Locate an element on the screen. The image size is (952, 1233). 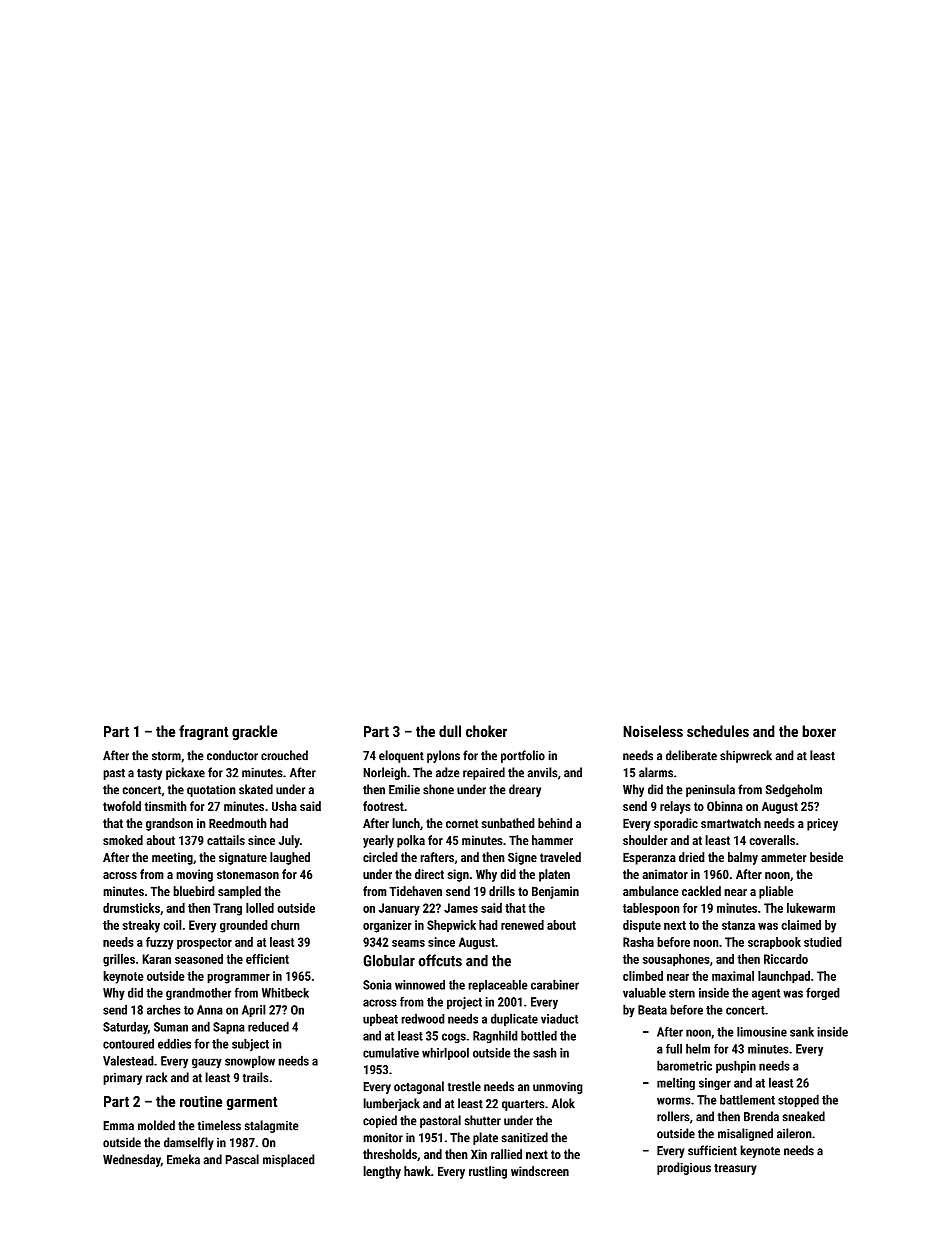
redwood is located at coordinates (423, 1018).
